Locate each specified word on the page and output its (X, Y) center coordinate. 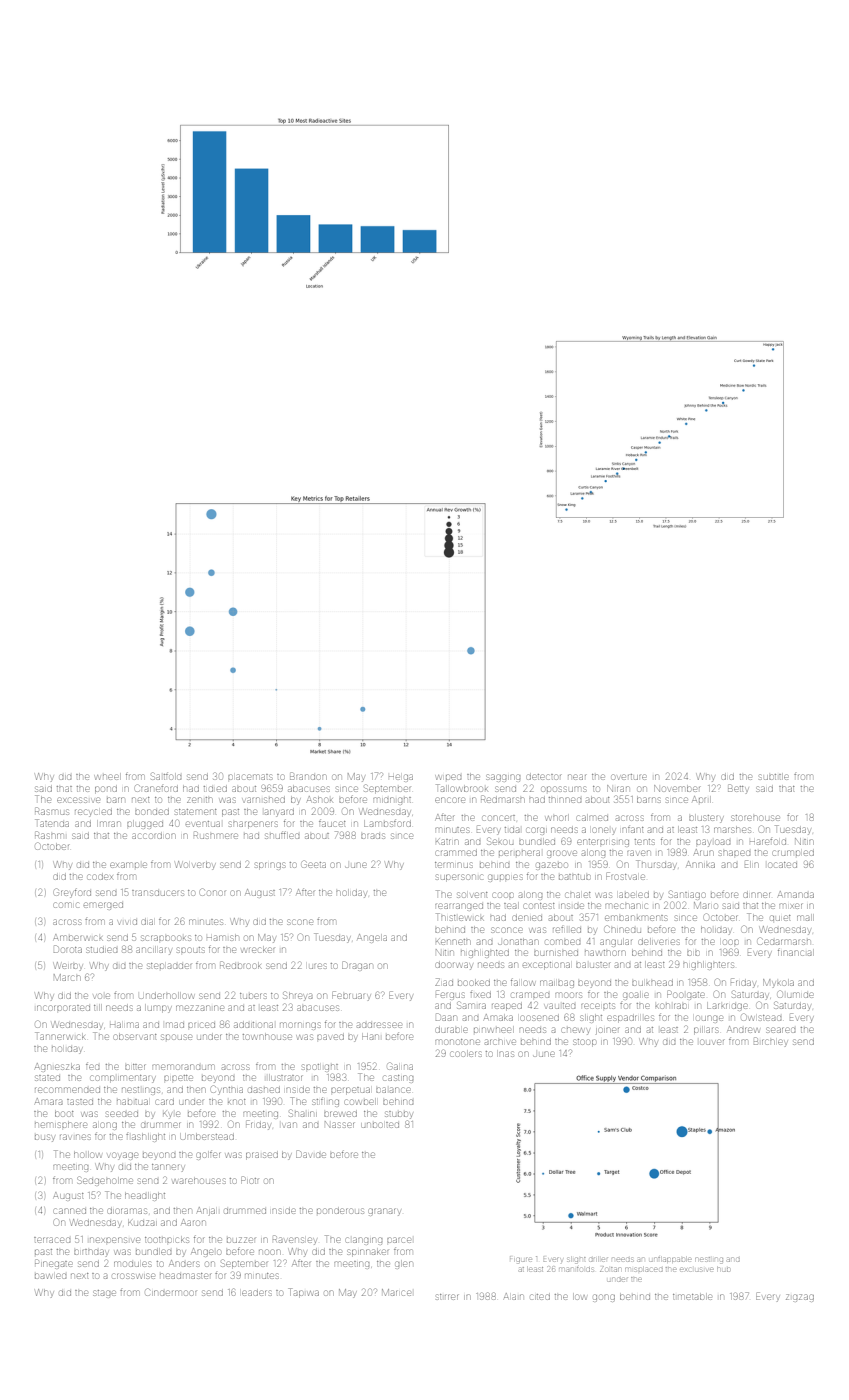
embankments (636, 918)
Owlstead (761, 1017)
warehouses (199, 1181)
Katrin (447, 841)
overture (628, 777)
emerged (103, 906)
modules (132, 1264)
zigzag (800, 1298)
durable (451, 1030)
